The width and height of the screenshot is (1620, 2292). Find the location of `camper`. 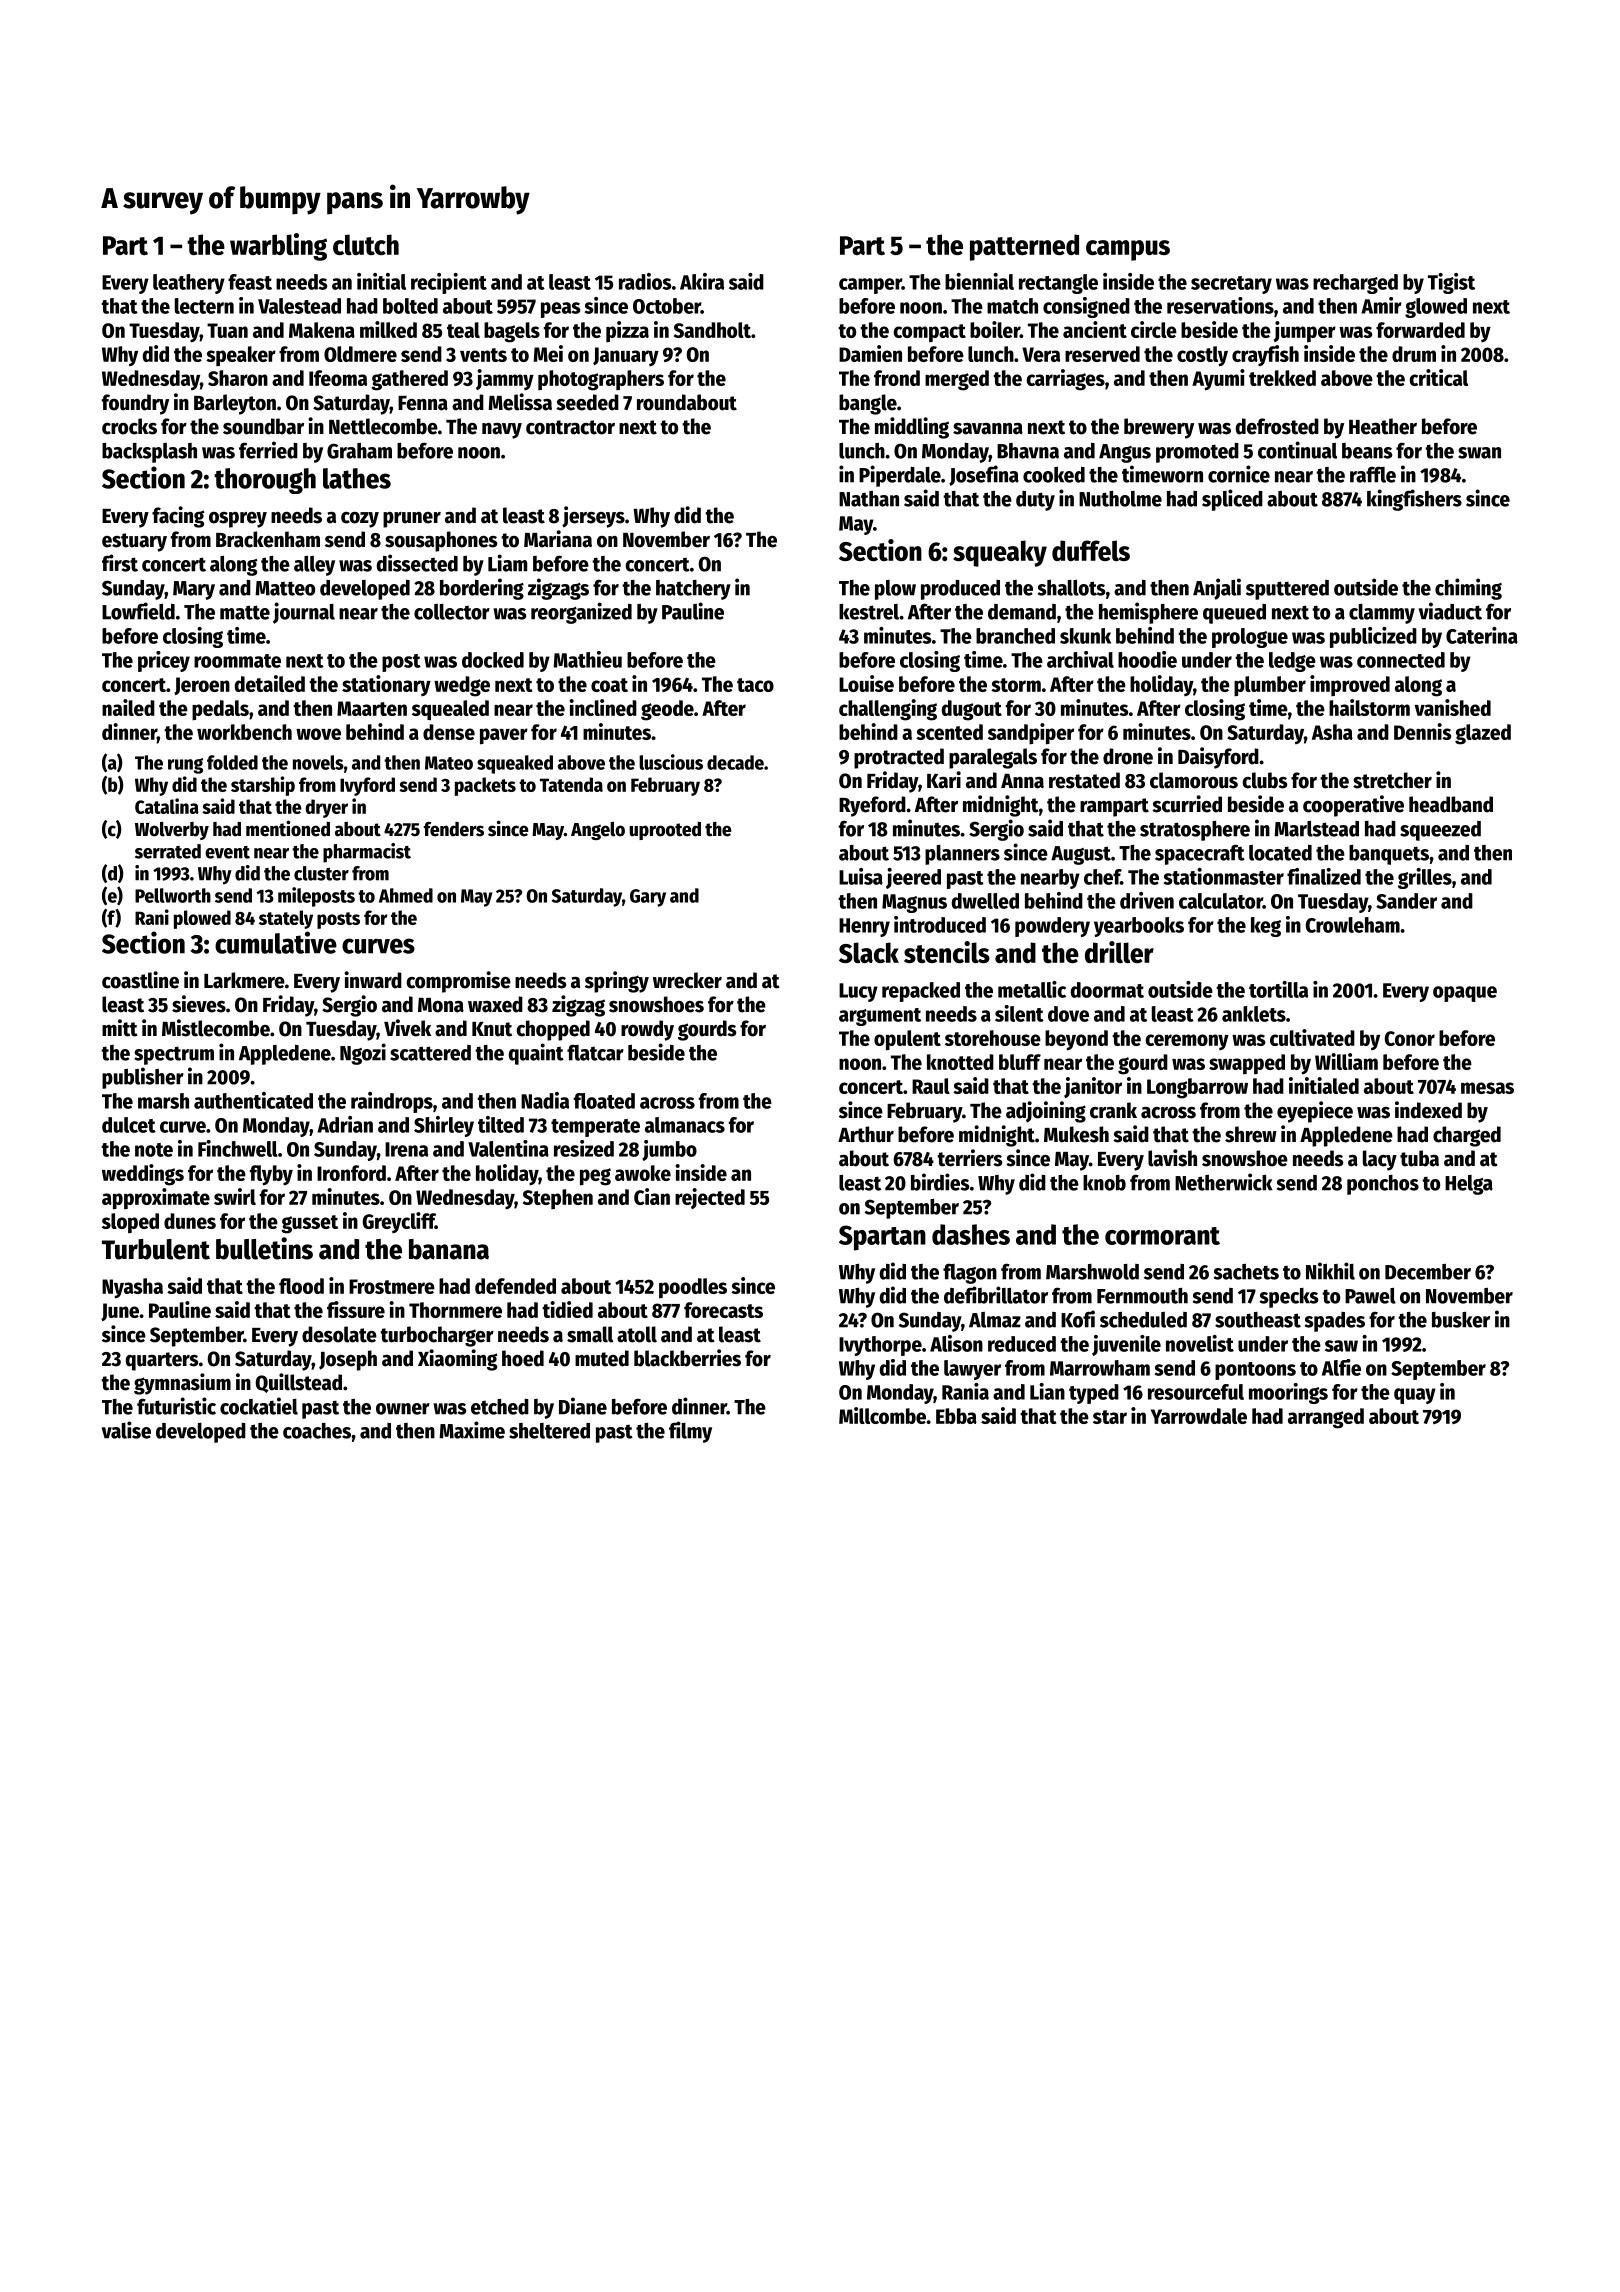

camper is located at coordinates (870, 286).
